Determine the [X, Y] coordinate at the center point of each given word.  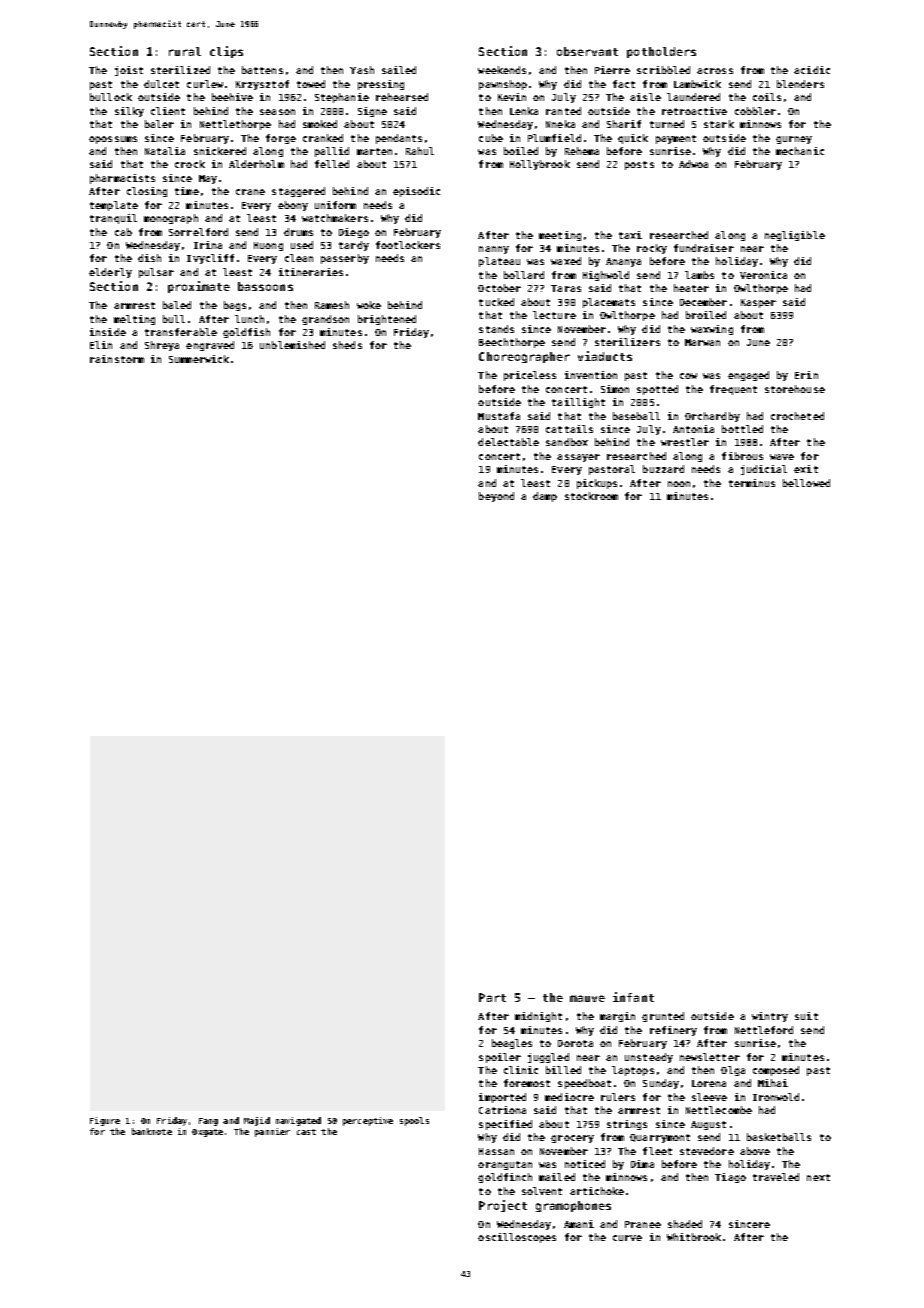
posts [639, 165]
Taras [566, 288]
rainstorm [117, 359]
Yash [362, 70]
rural [185, 51]
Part [492, 997]
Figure [105, 1121]
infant [633, 997]
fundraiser [704, 248]
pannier [272, 1132]
